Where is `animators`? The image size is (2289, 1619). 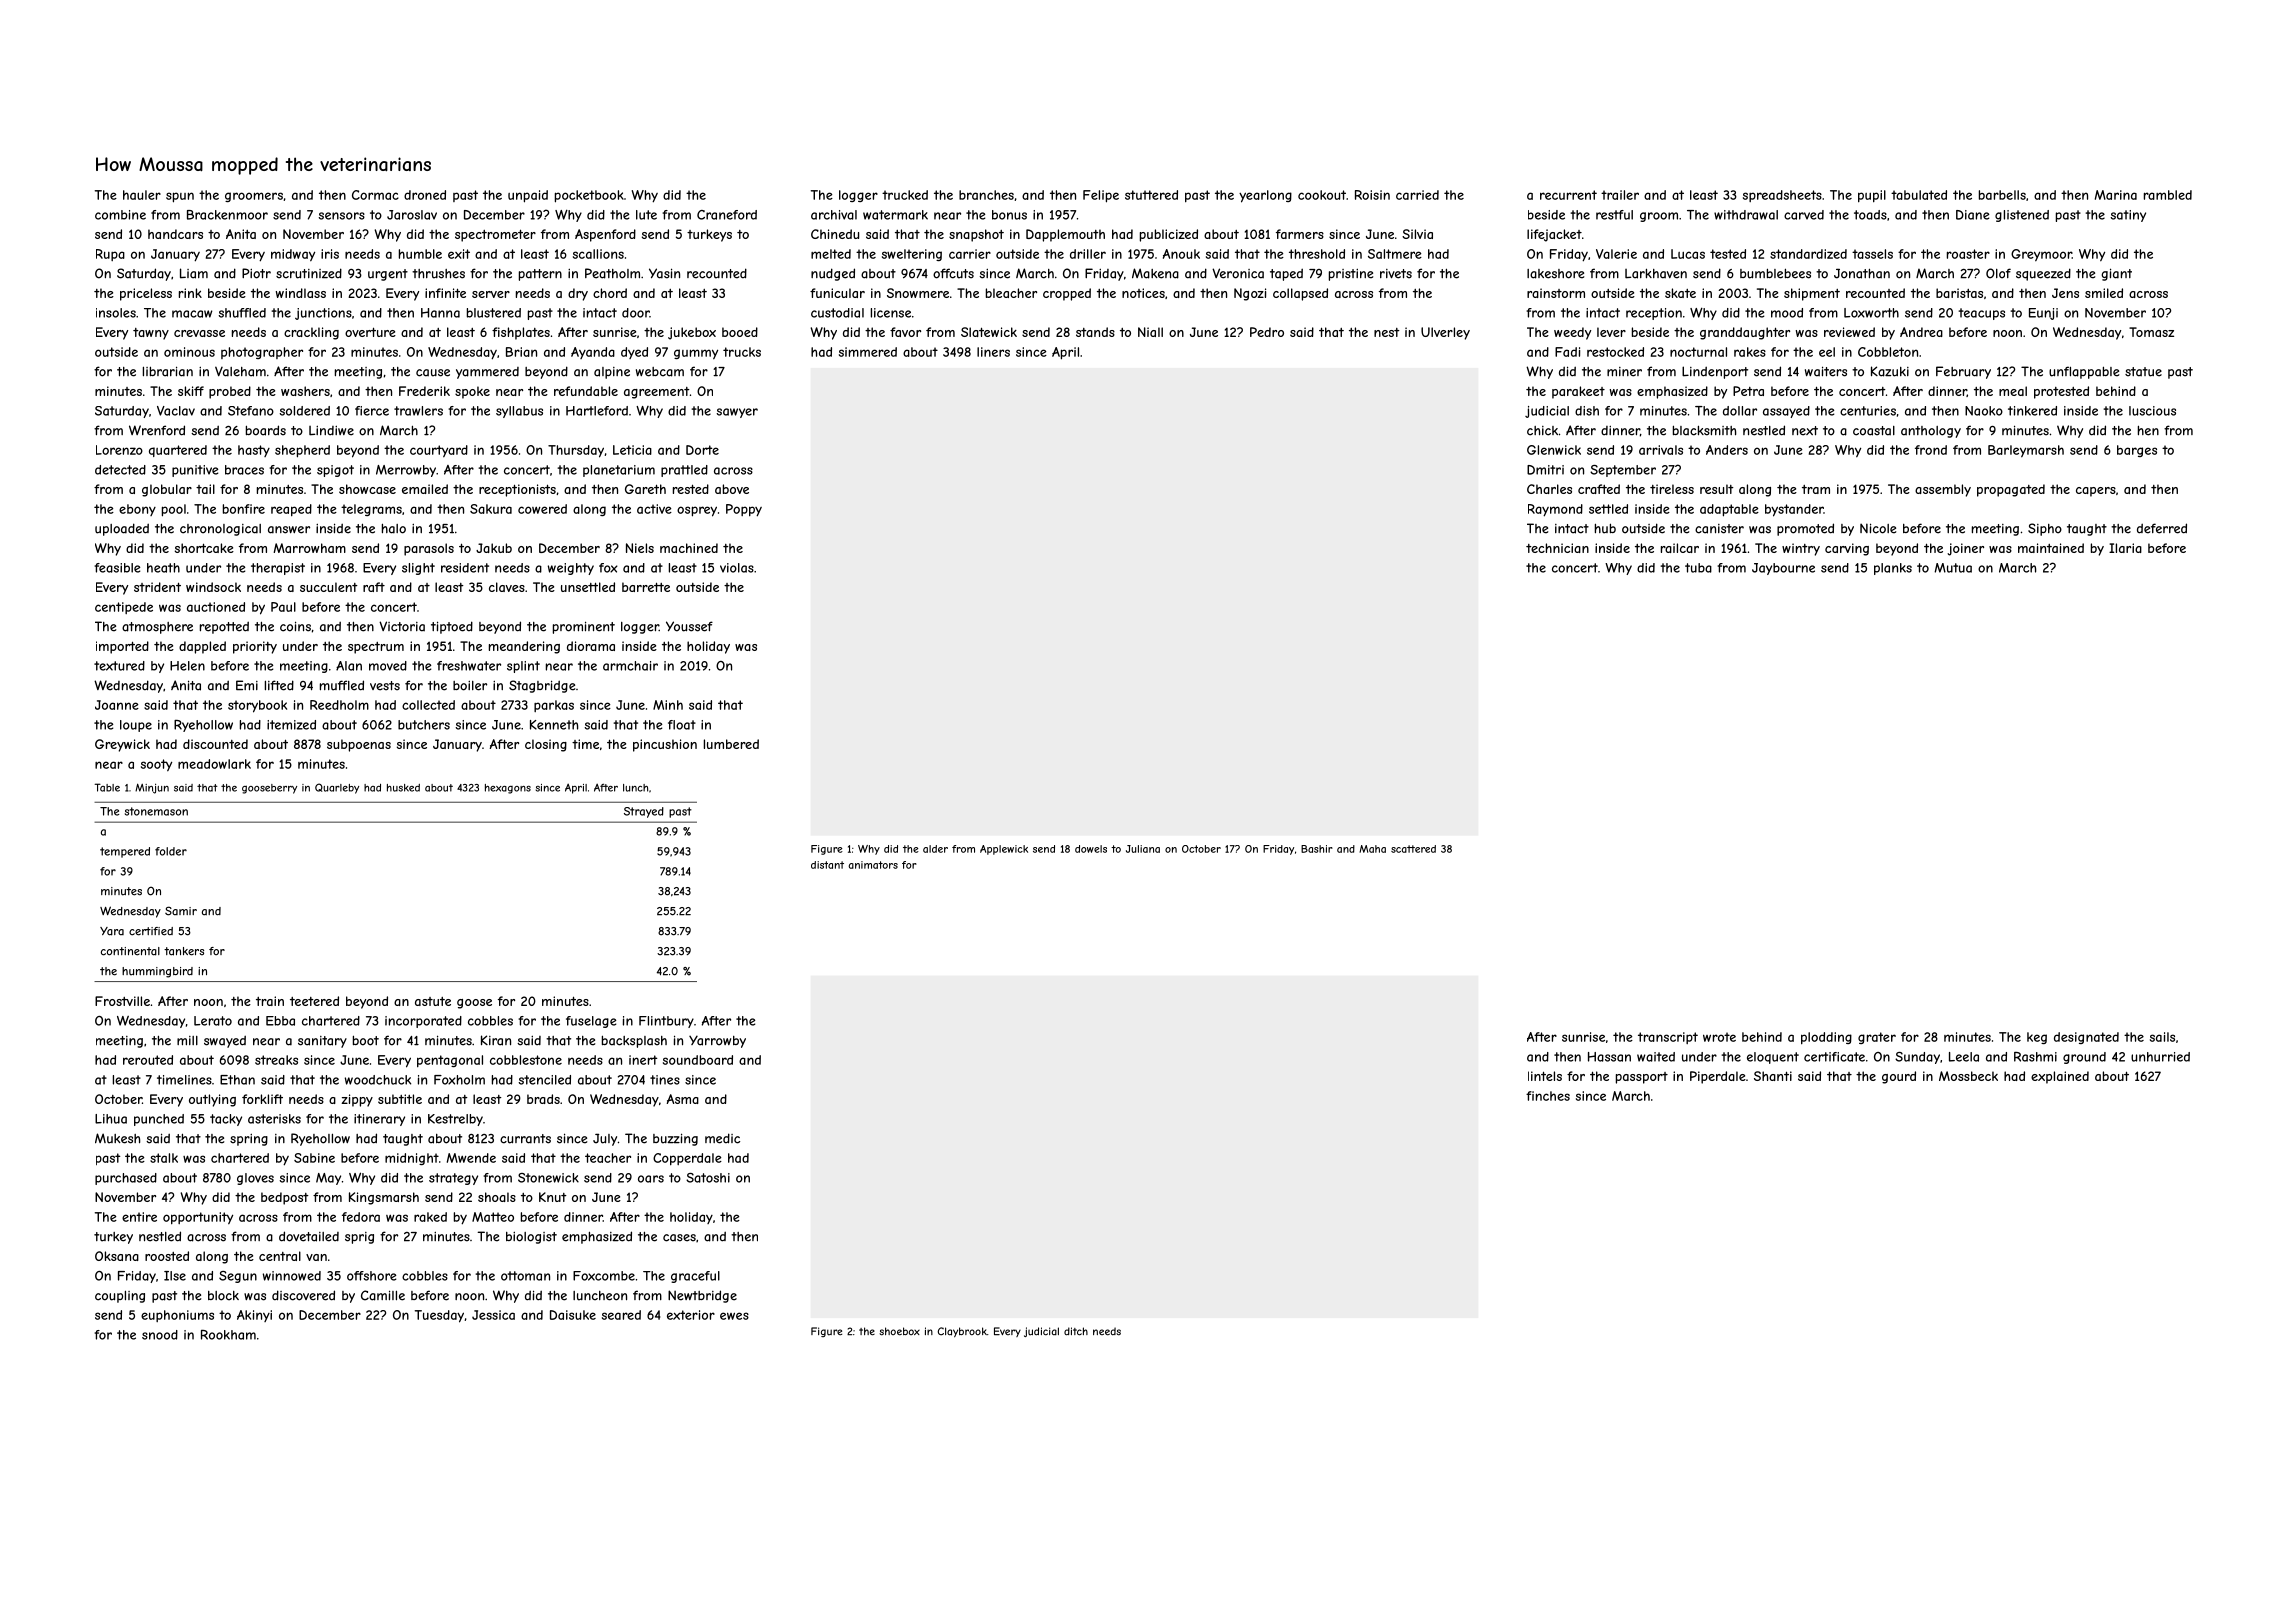 animators is located at coordinates (873, 865).
